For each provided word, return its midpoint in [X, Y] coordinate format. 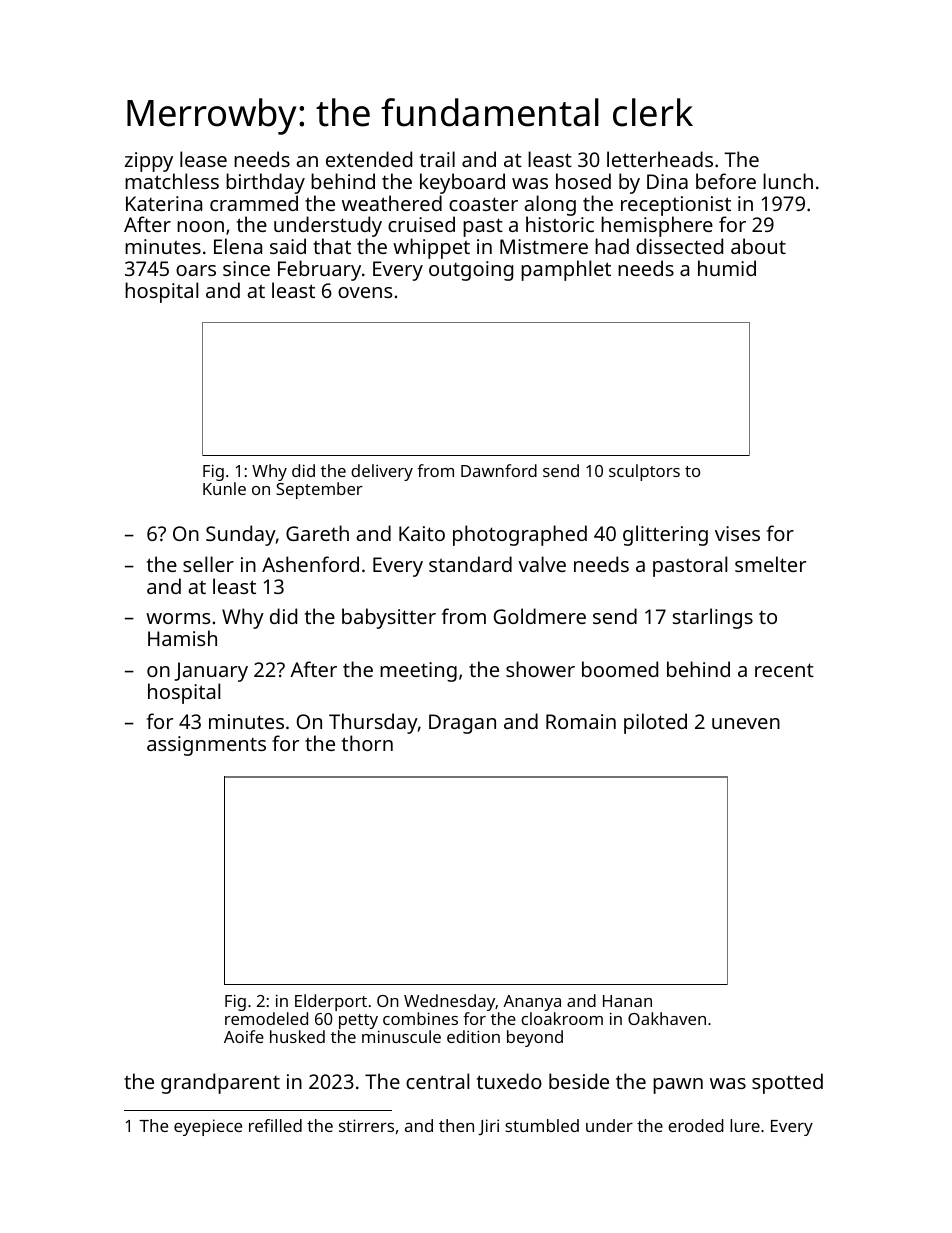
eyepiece [208, 1127]
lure [745, 1125]
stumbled [542, 1125]
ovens [365, 292]
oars [196, 270]
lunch [788, 181]
